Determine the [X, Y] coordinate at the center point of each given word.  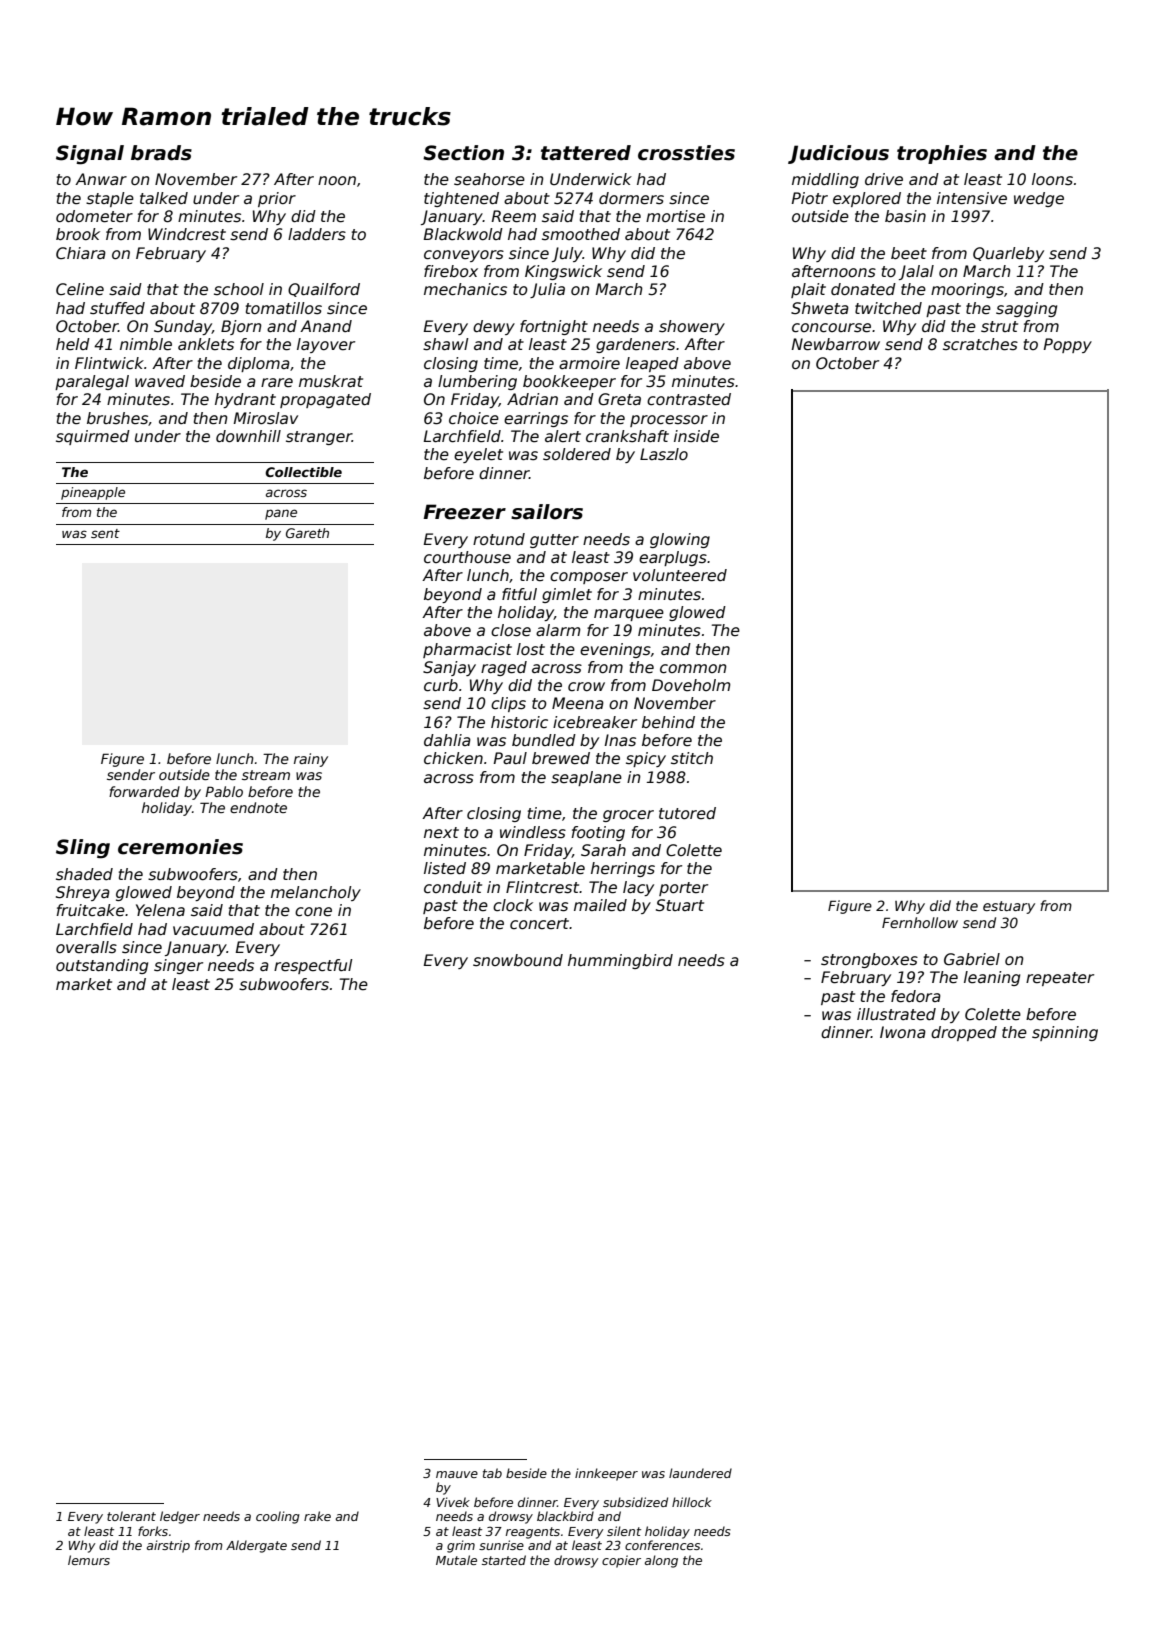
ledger [180, 1517]
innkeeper [606, 1474]
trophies [942, 154]
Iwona [903, 1032]
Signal [90, 155]
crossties [686, 153]
